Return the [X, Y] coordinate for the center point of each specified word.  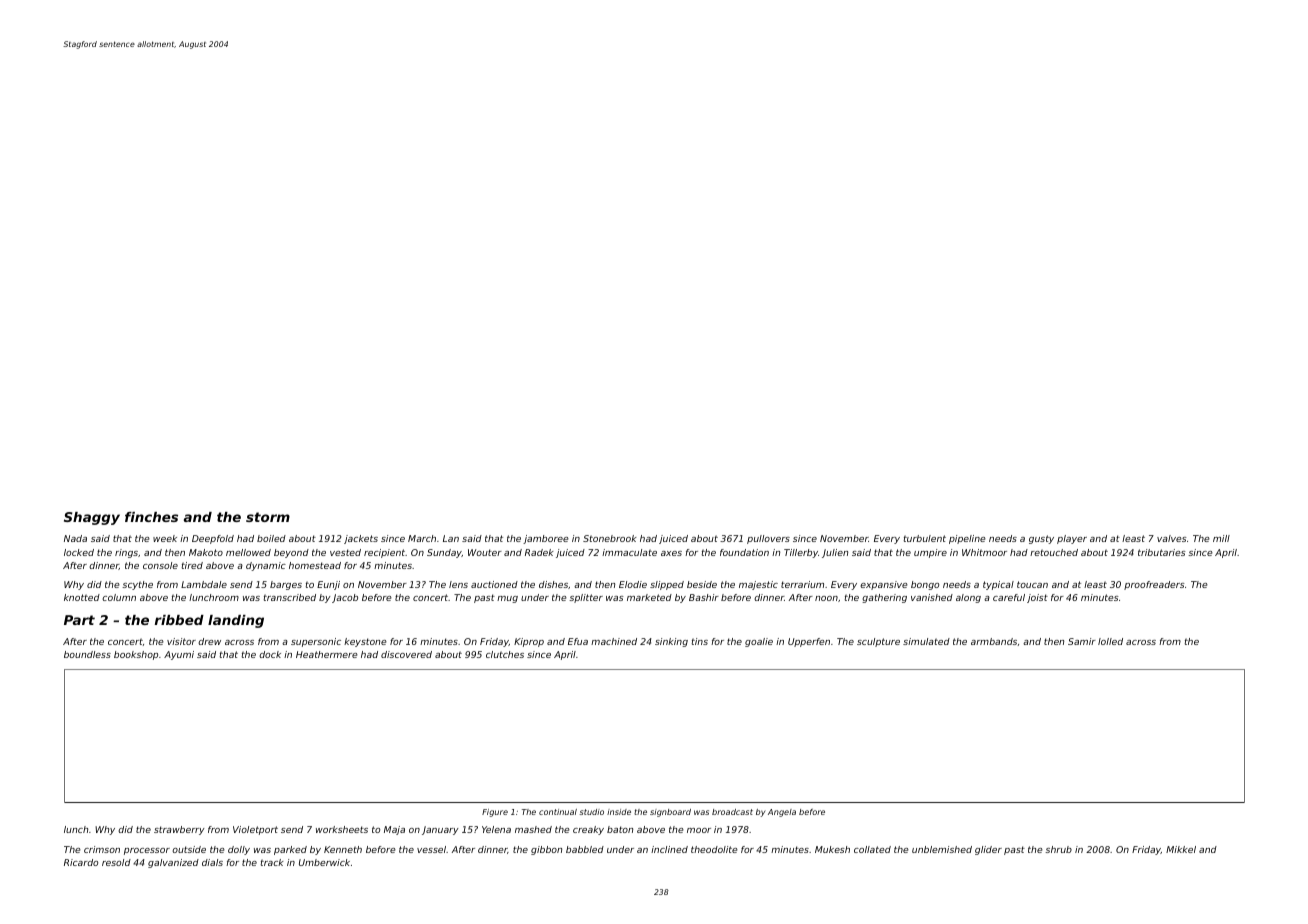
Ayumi [179, 655]
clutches [505, 654]
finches [151, 517]
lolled [1110, 641]
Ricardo [81, 862]
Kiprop [529, 642]
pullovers [768, 539]
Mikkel [1181, 849]
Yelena [496, 829]
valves [1172, 538]
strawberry [179, 830]
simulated [926, 641]
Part [79, 620]
